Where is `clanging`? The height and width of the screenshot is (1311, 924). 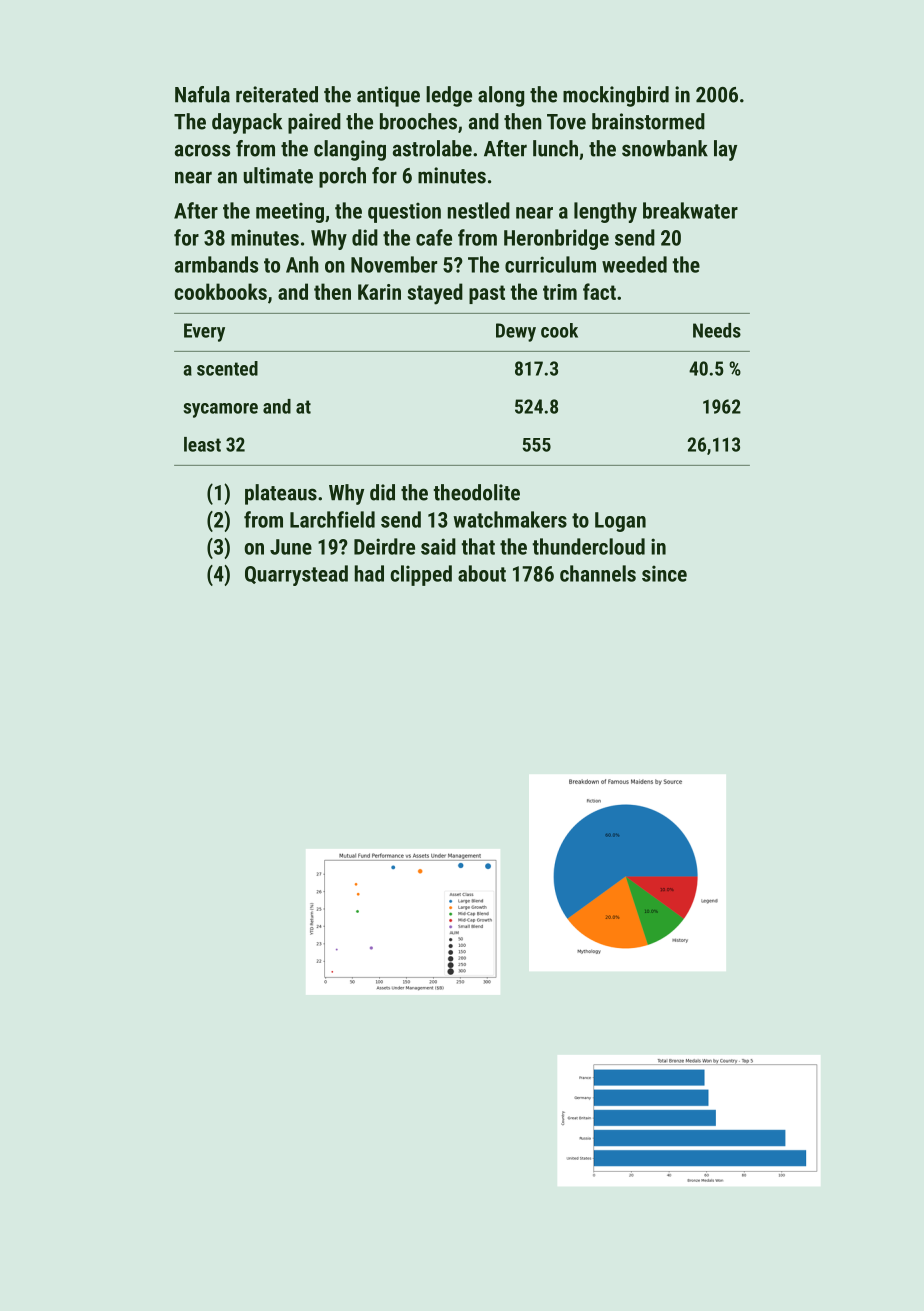 clanging is located at coordinates (350, 150).
